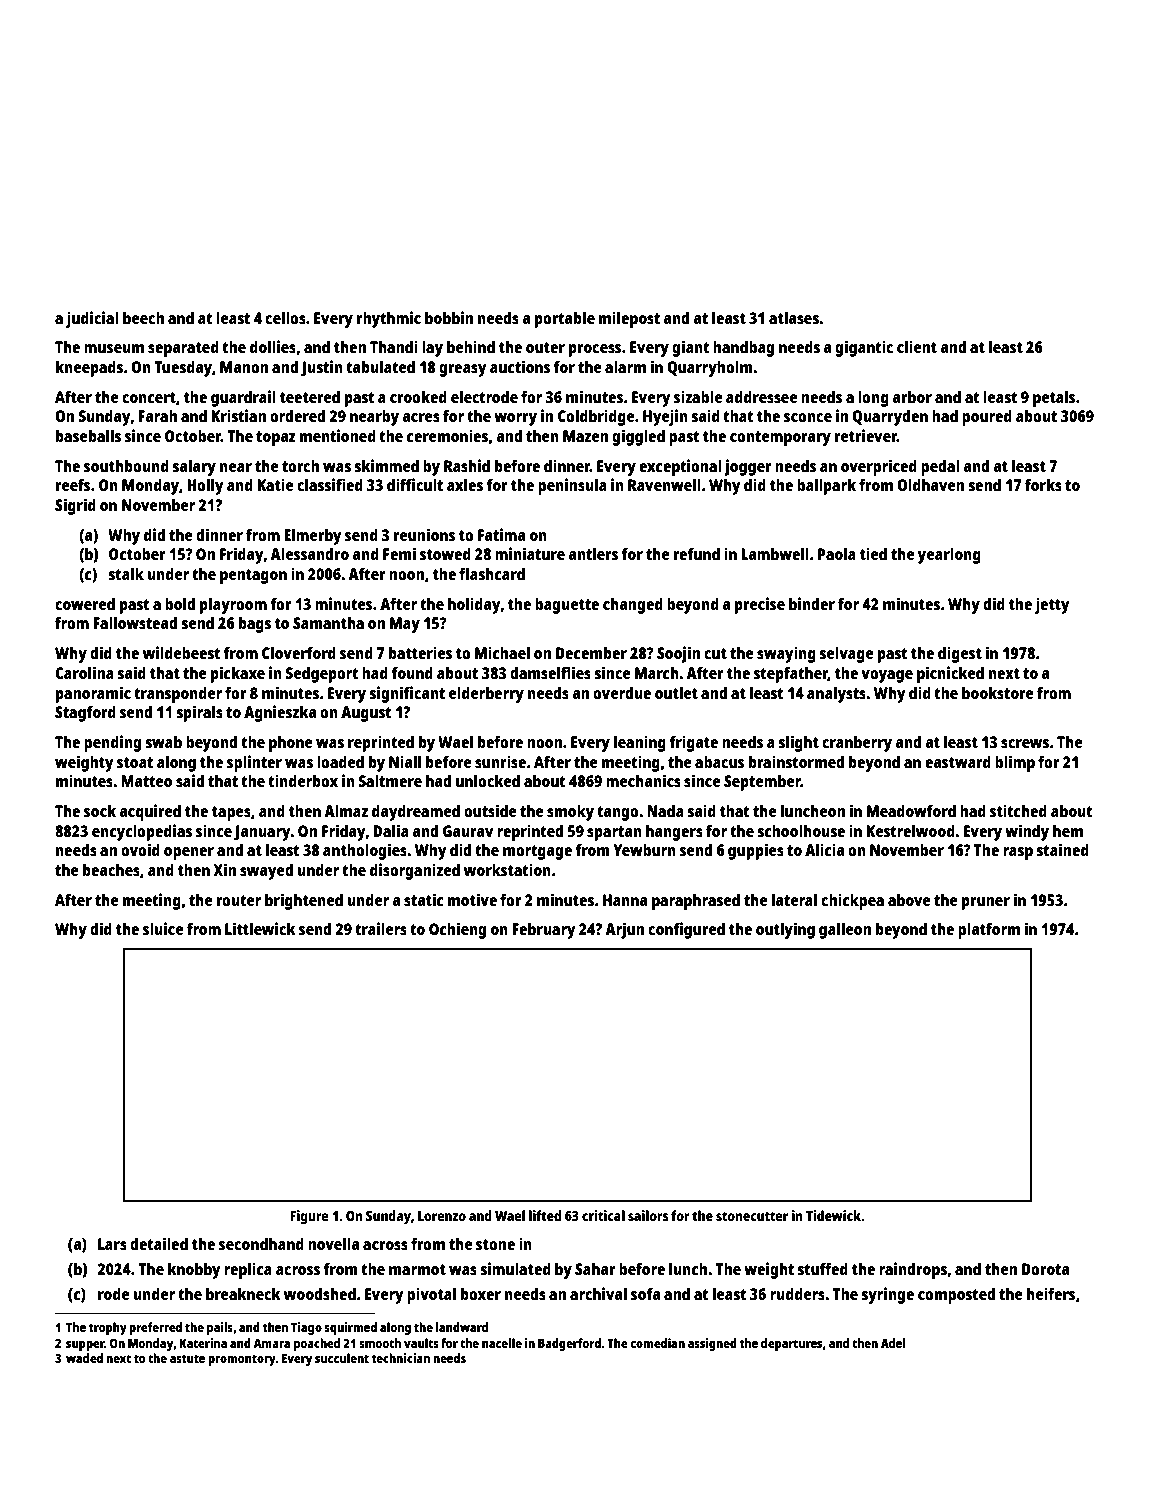  I want to click on Badgerford, so click(569, 1344).
